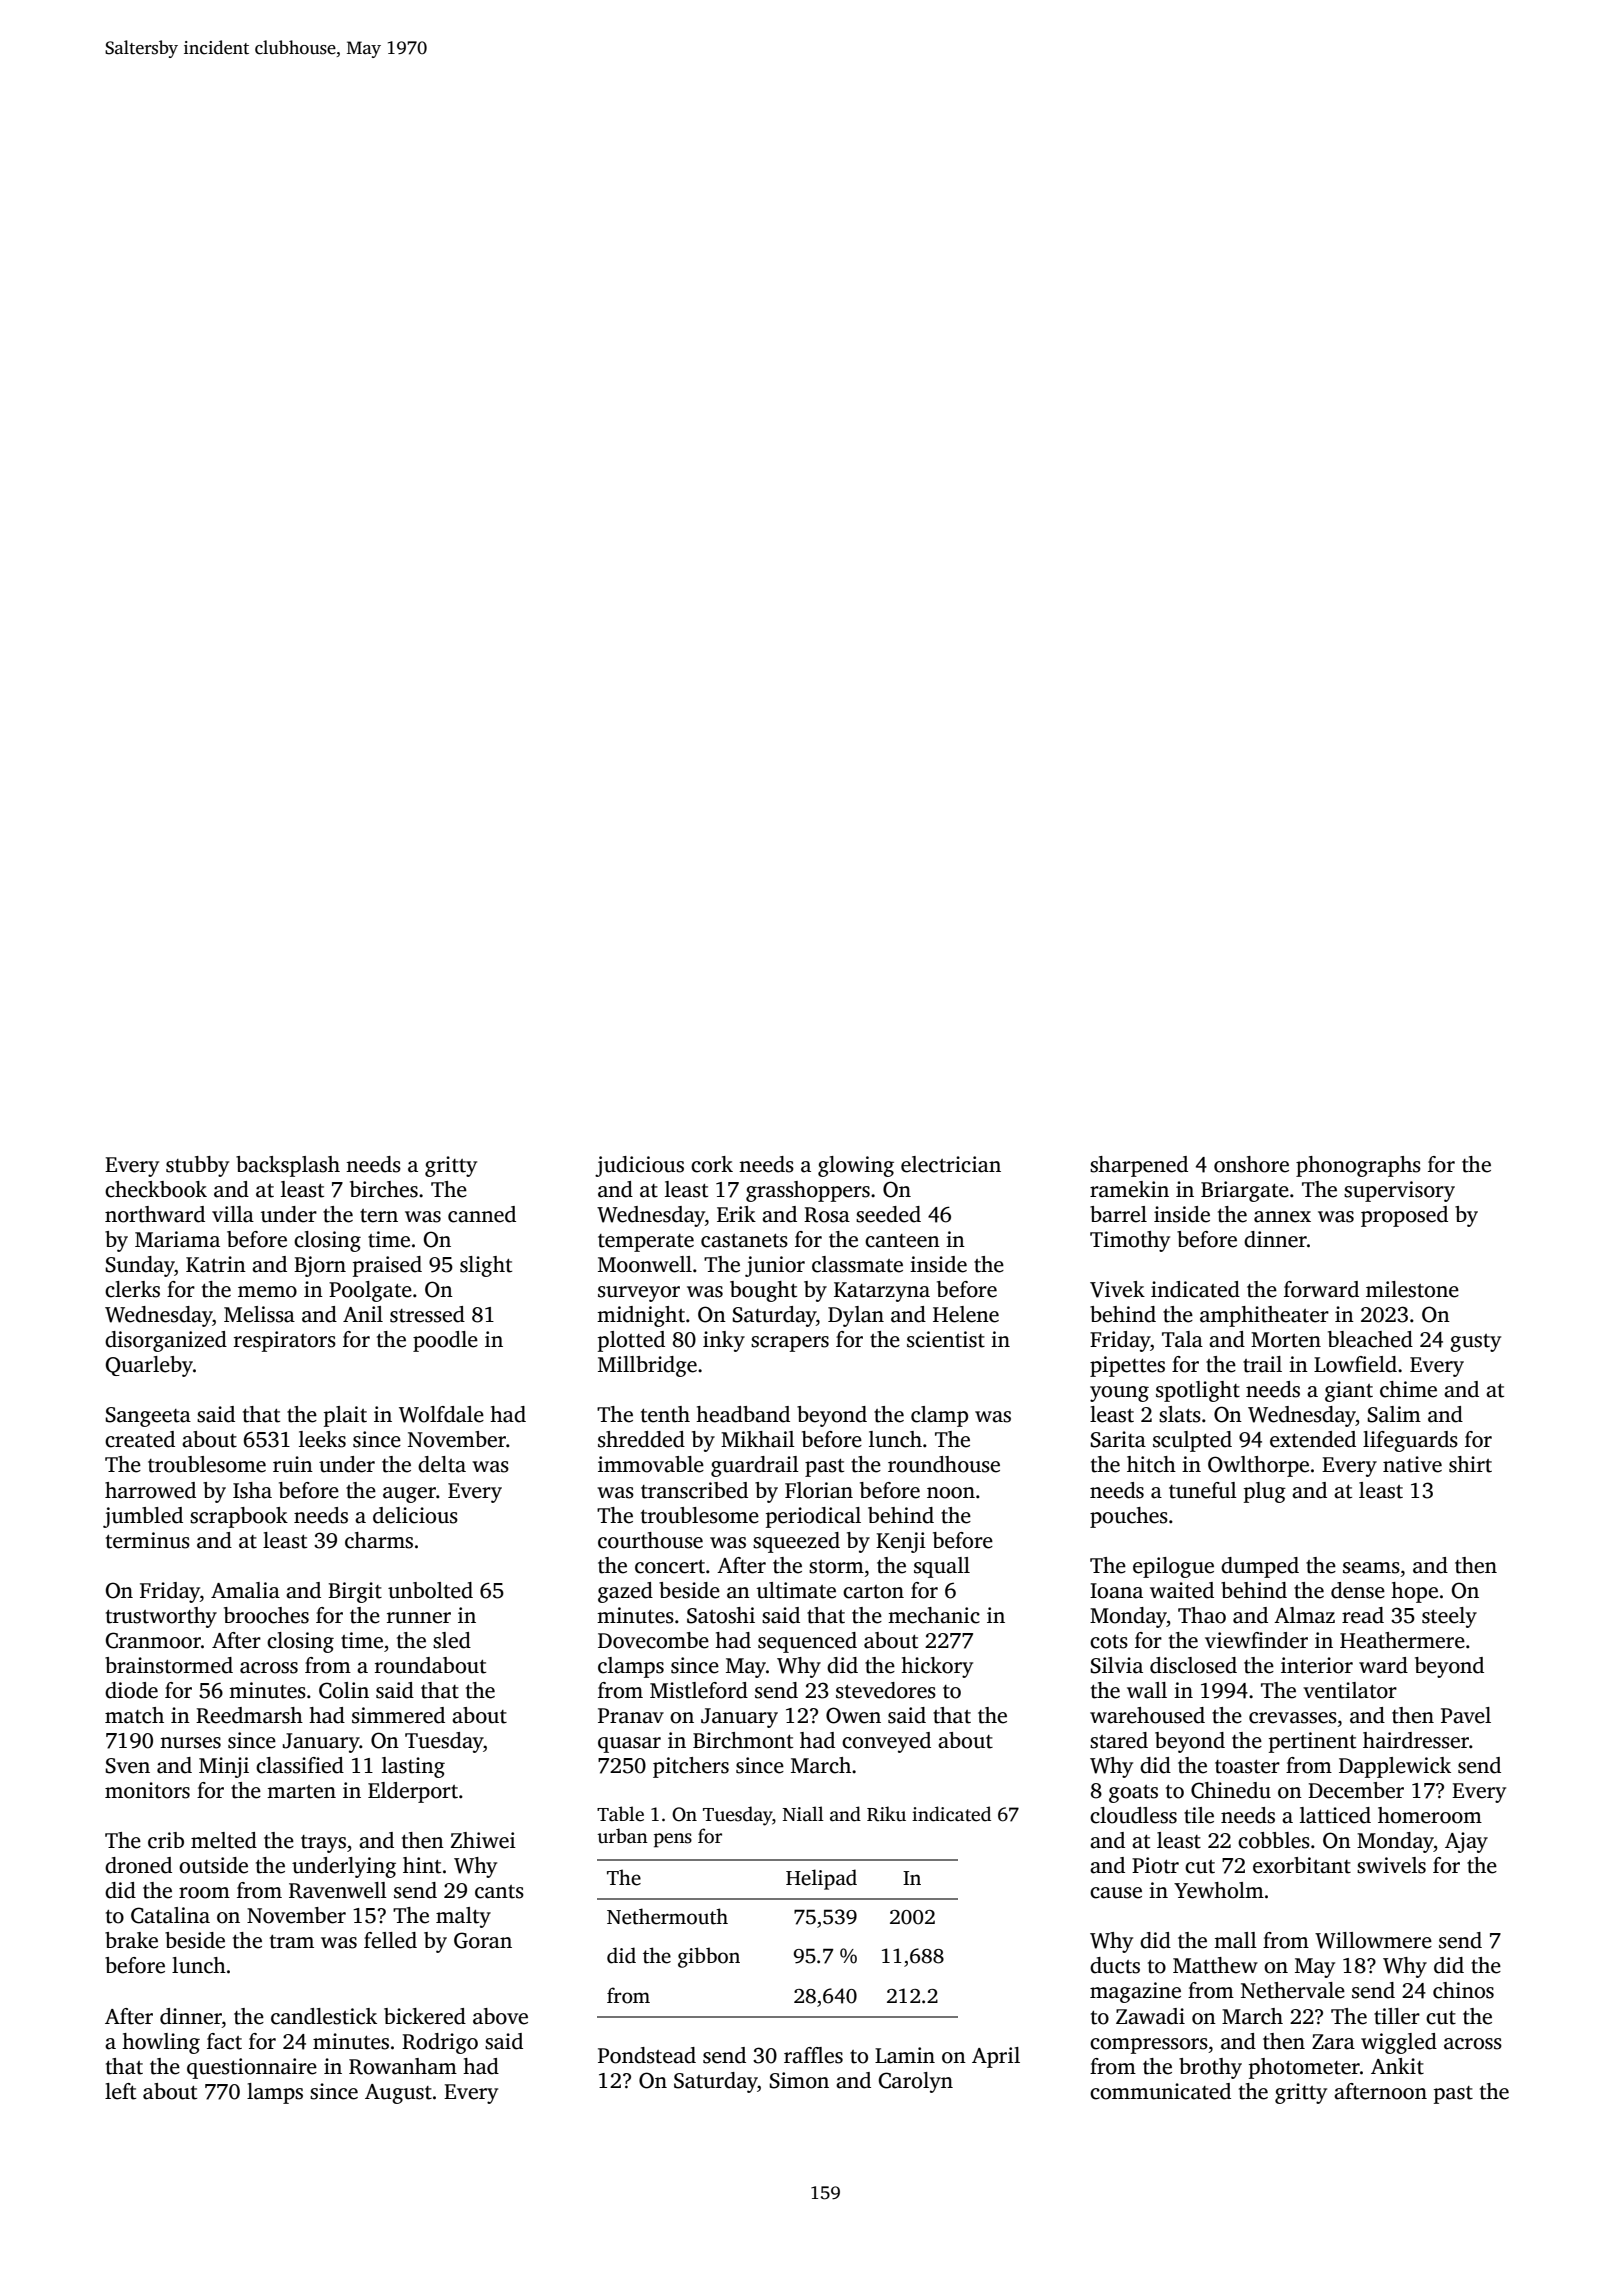 This screenshot has height=2292, width=1620. Describe the element at coordinates (699, 1690) in the screenshot. I see `Mistleford` at that location.
